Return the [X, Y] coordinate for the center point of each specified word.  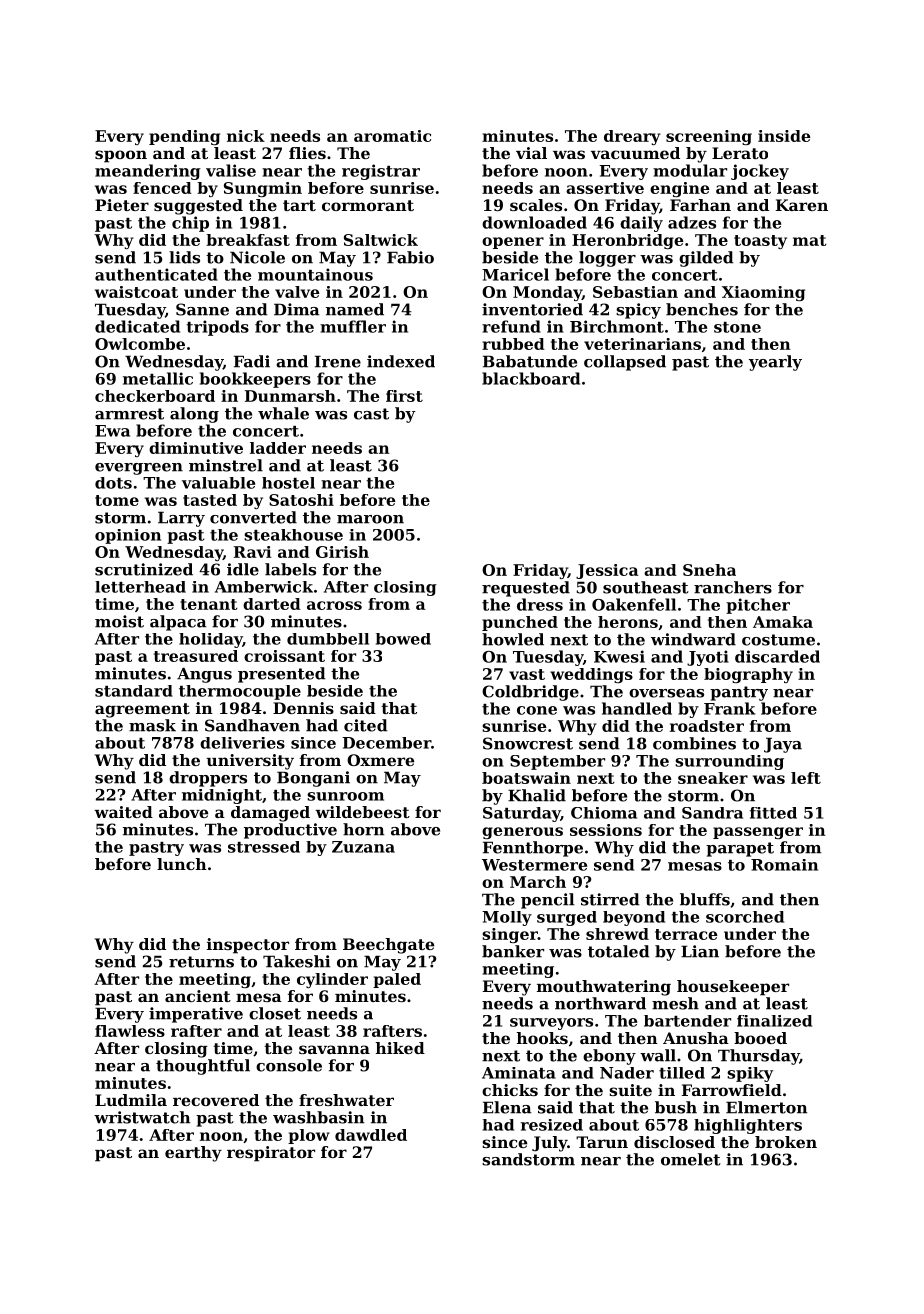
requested [526, 589]
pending [184, 137]
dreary [632, 137]
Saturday [522, 814]
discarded [777, 656]
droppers [208, 779]
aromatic [392, 136]
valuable [218, 483]
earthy [193, 1154]
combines [694, 743]
